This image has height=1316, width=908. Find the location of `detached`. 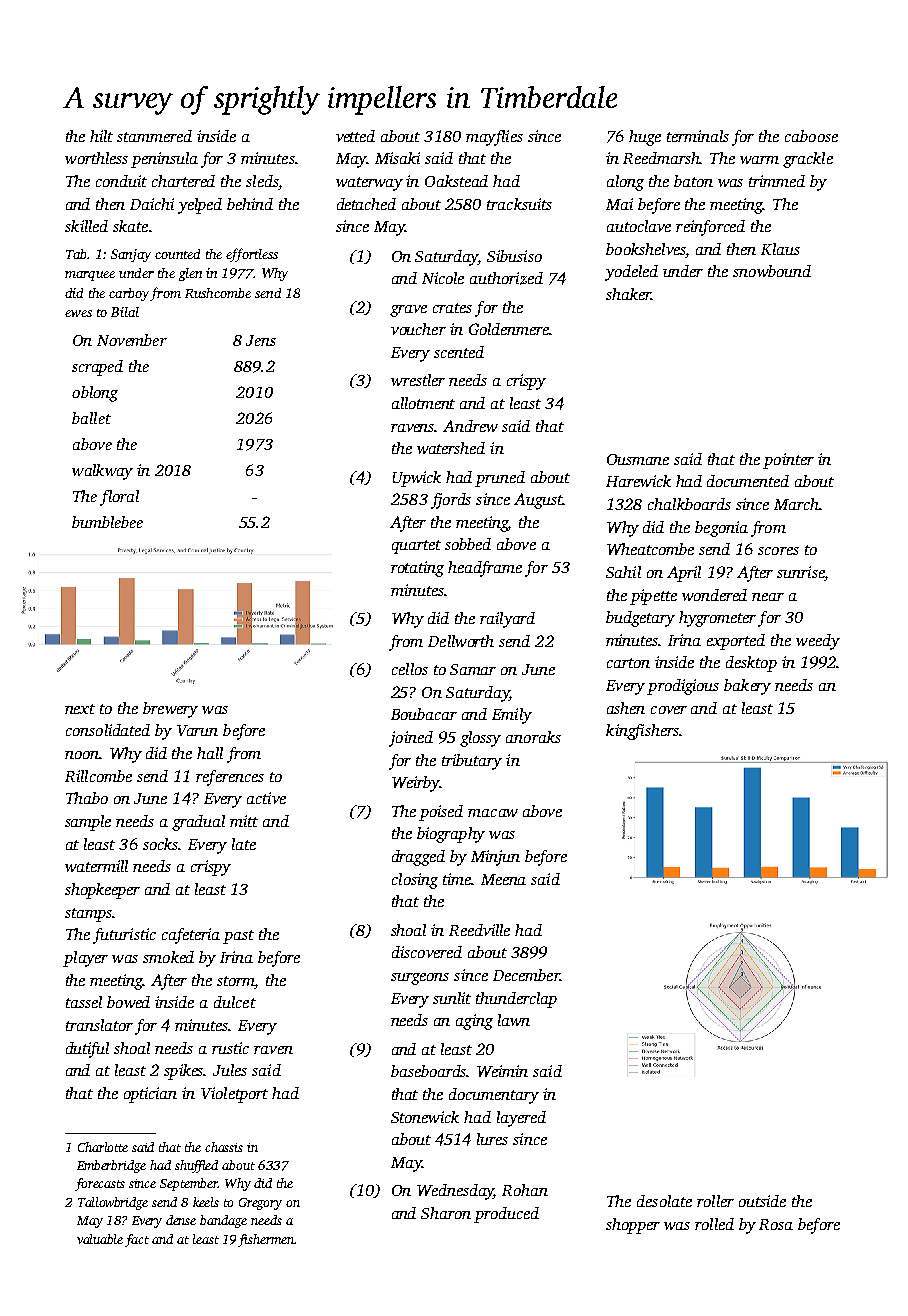

detached is located at coordinates (366, 204).
